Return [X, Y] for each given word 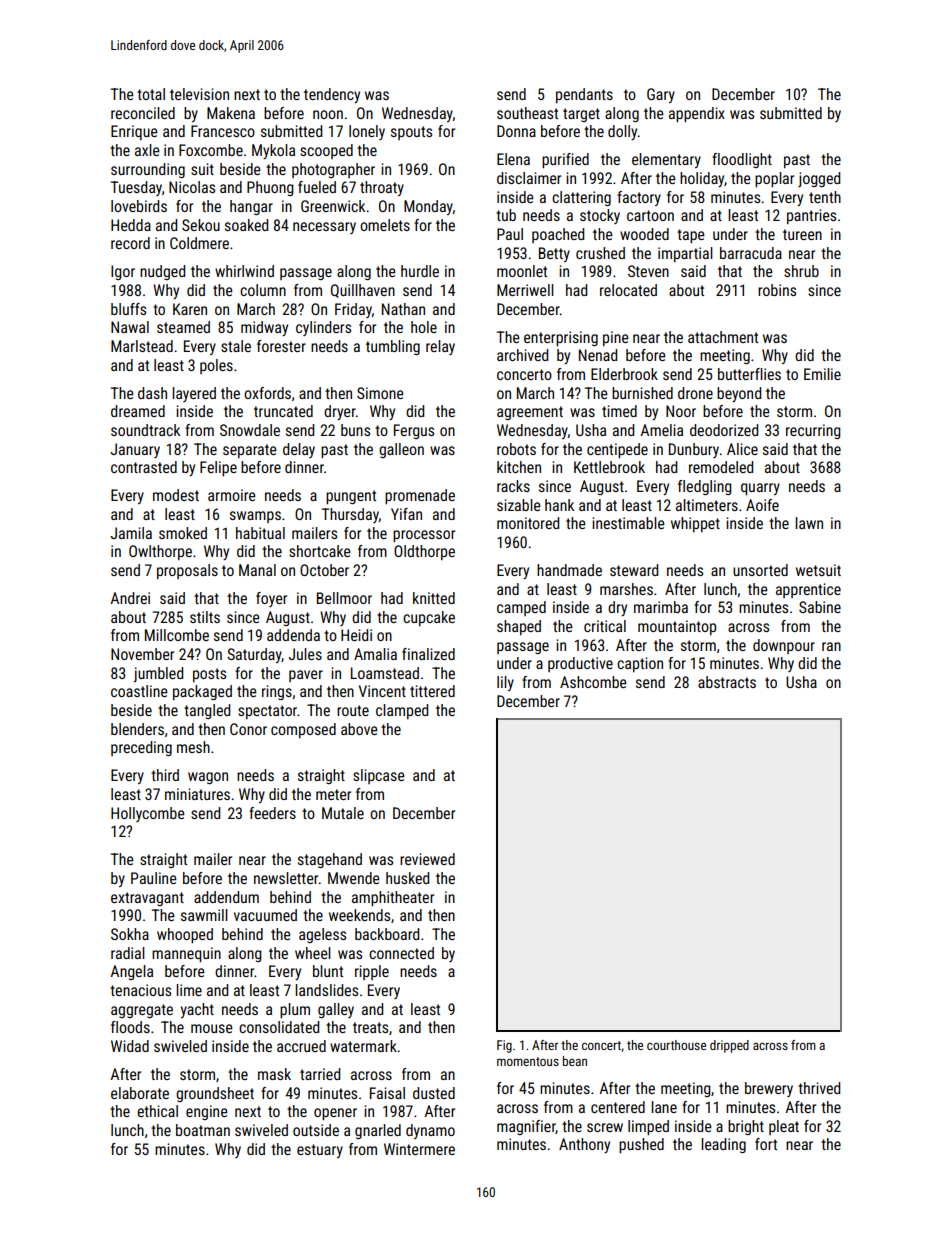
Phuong [270, 188]
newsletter [286, 878]
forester [281, 346]
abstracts [727, 682]
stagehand [330, 860]
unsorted [760, 570]
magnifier [526, 1127]
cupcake [429, 618]
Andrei [130, 598]
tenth [825, 197]
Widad [130, 1046]
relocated [628, 290]
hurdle [420, 271]
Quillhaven [363, 291]
